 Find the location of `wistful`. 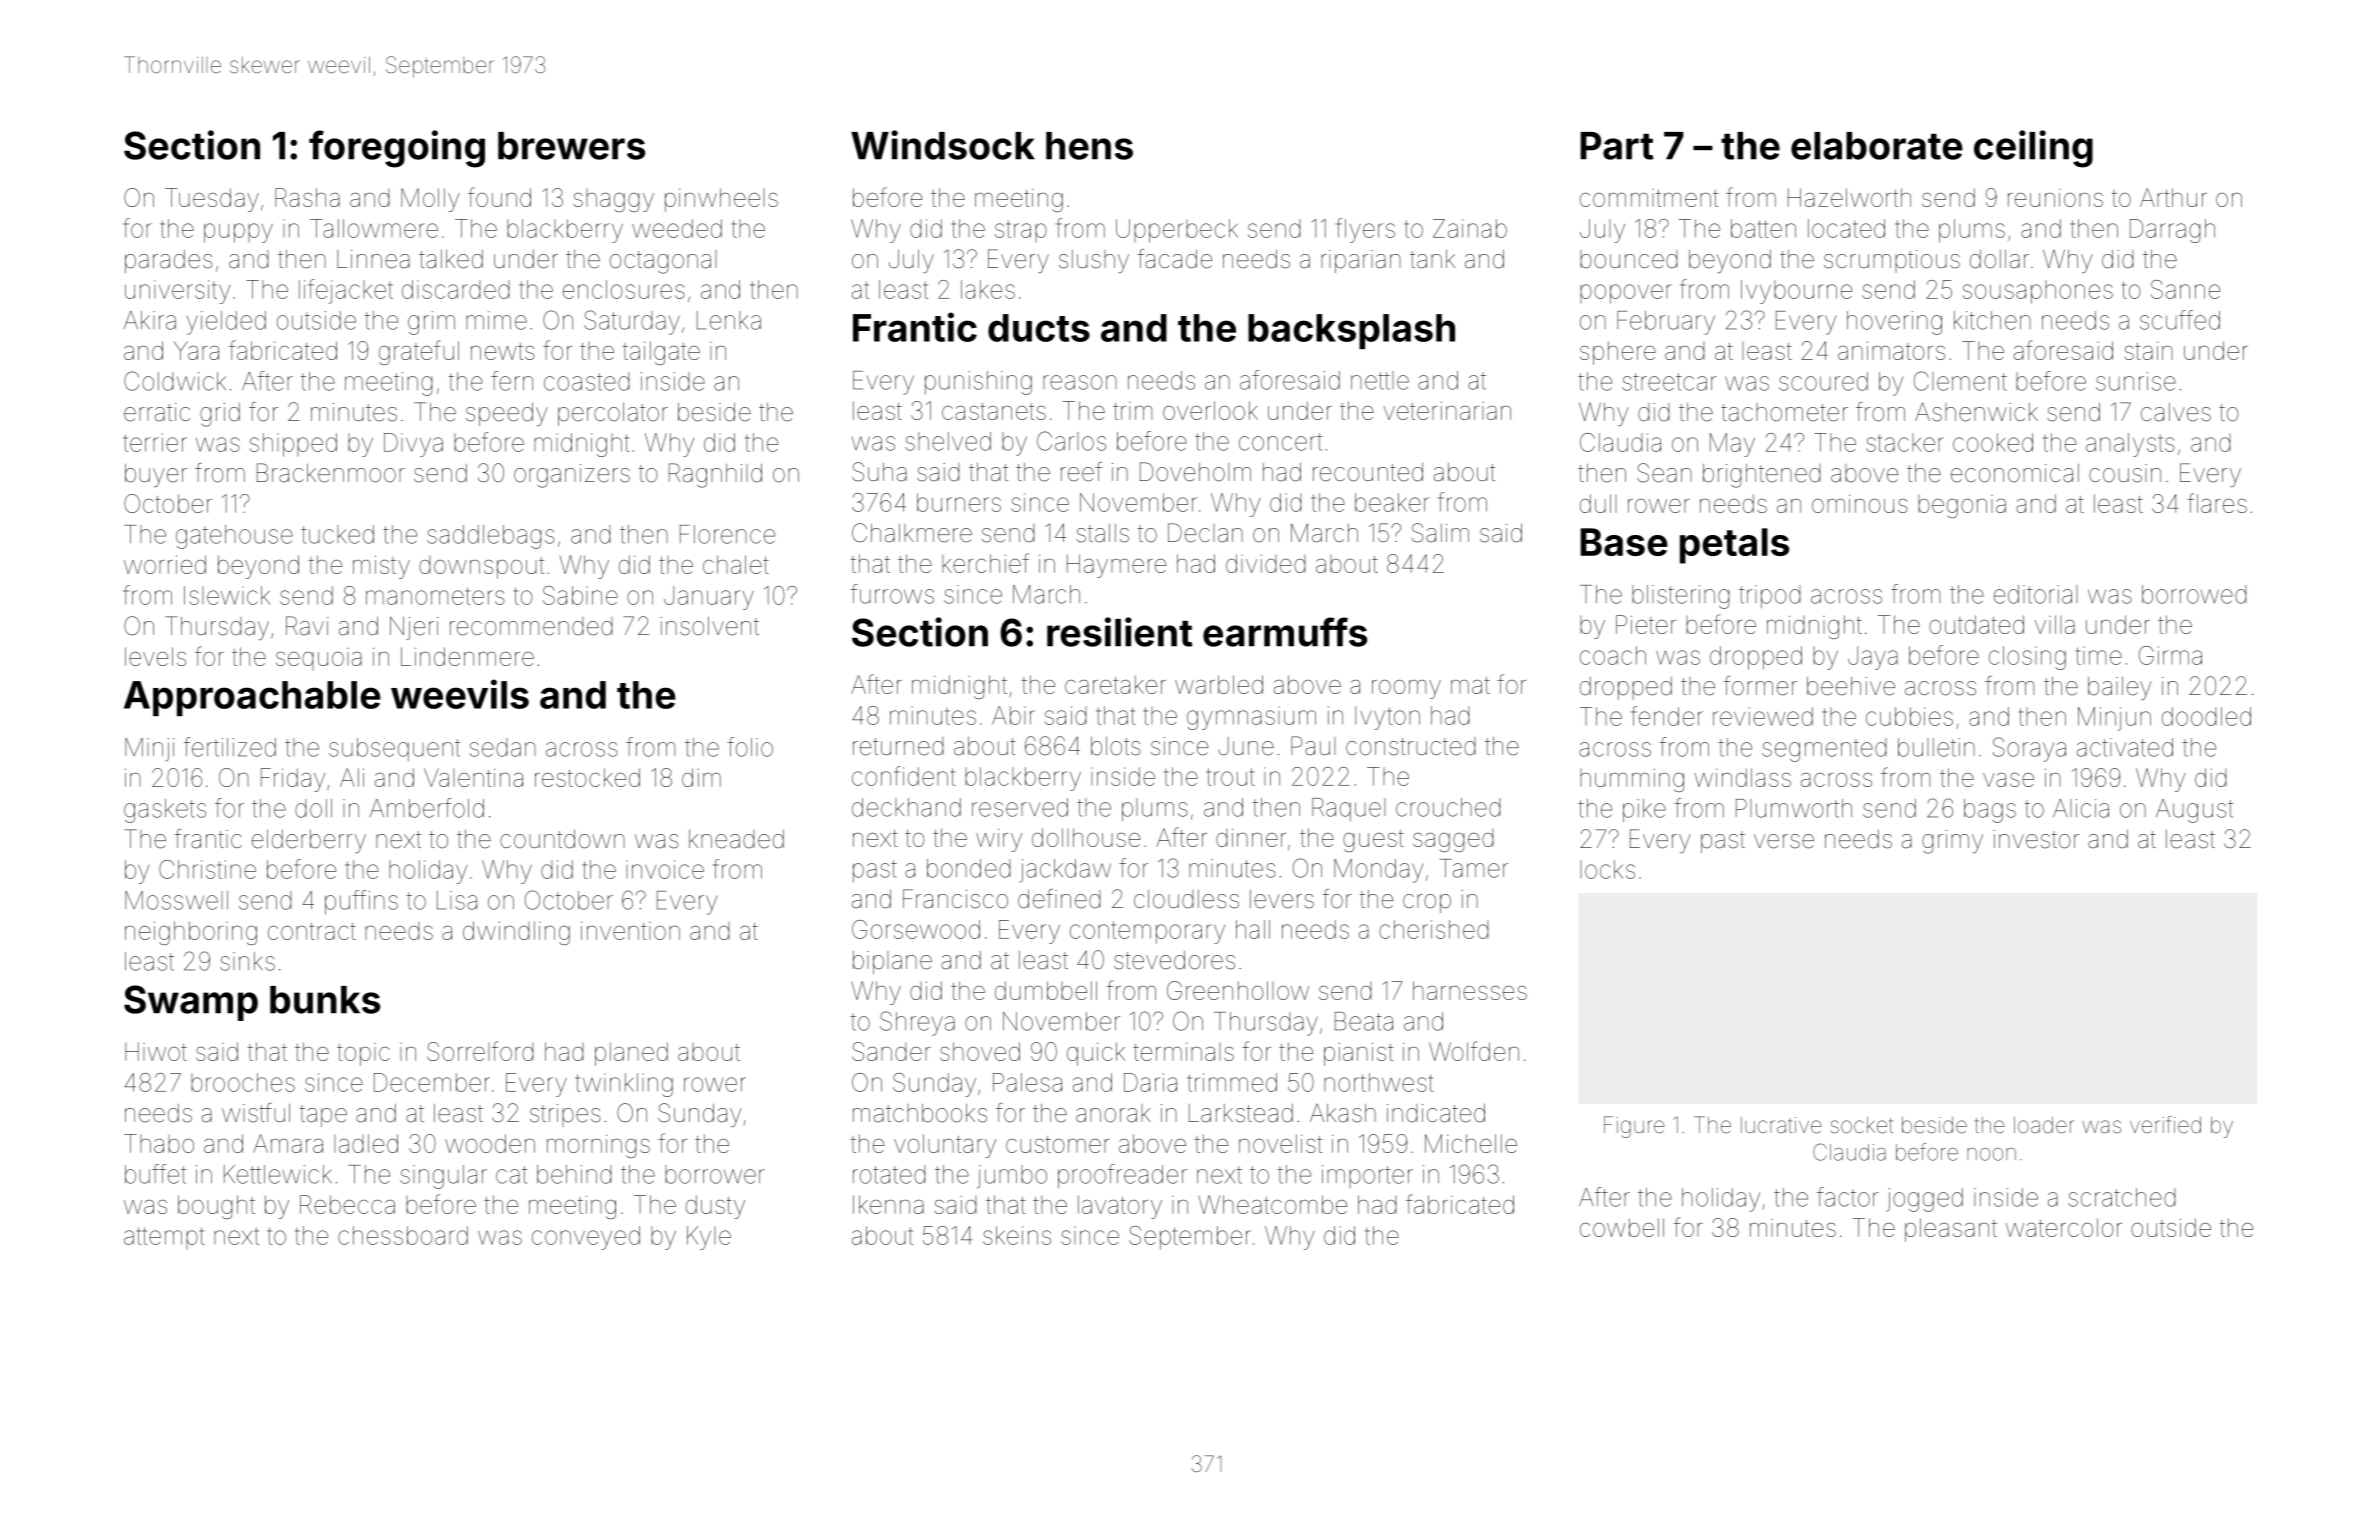

wistful is located at coordinates (256, 1113).
